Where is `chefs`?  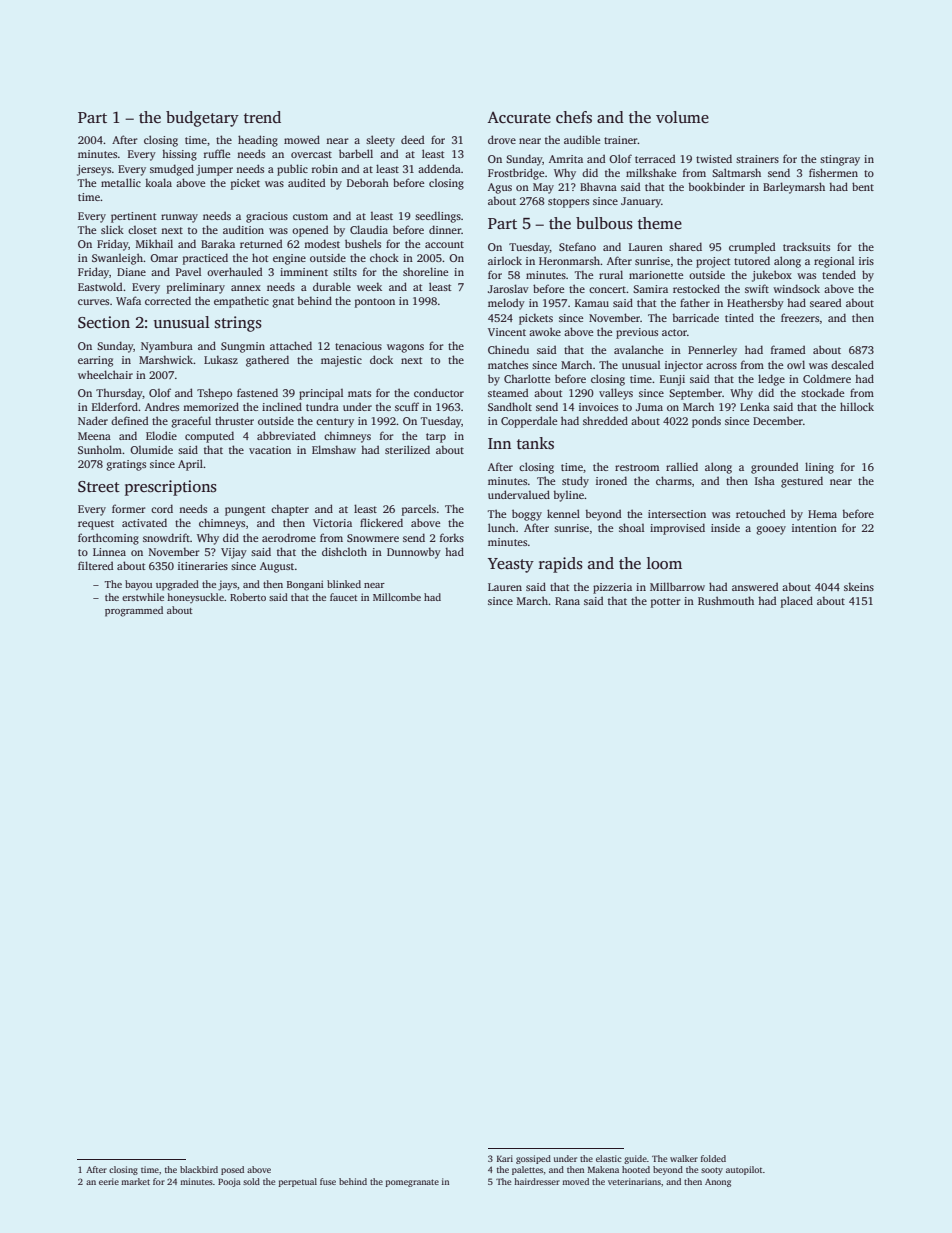
chefs is located at coordinates (574, 117).
